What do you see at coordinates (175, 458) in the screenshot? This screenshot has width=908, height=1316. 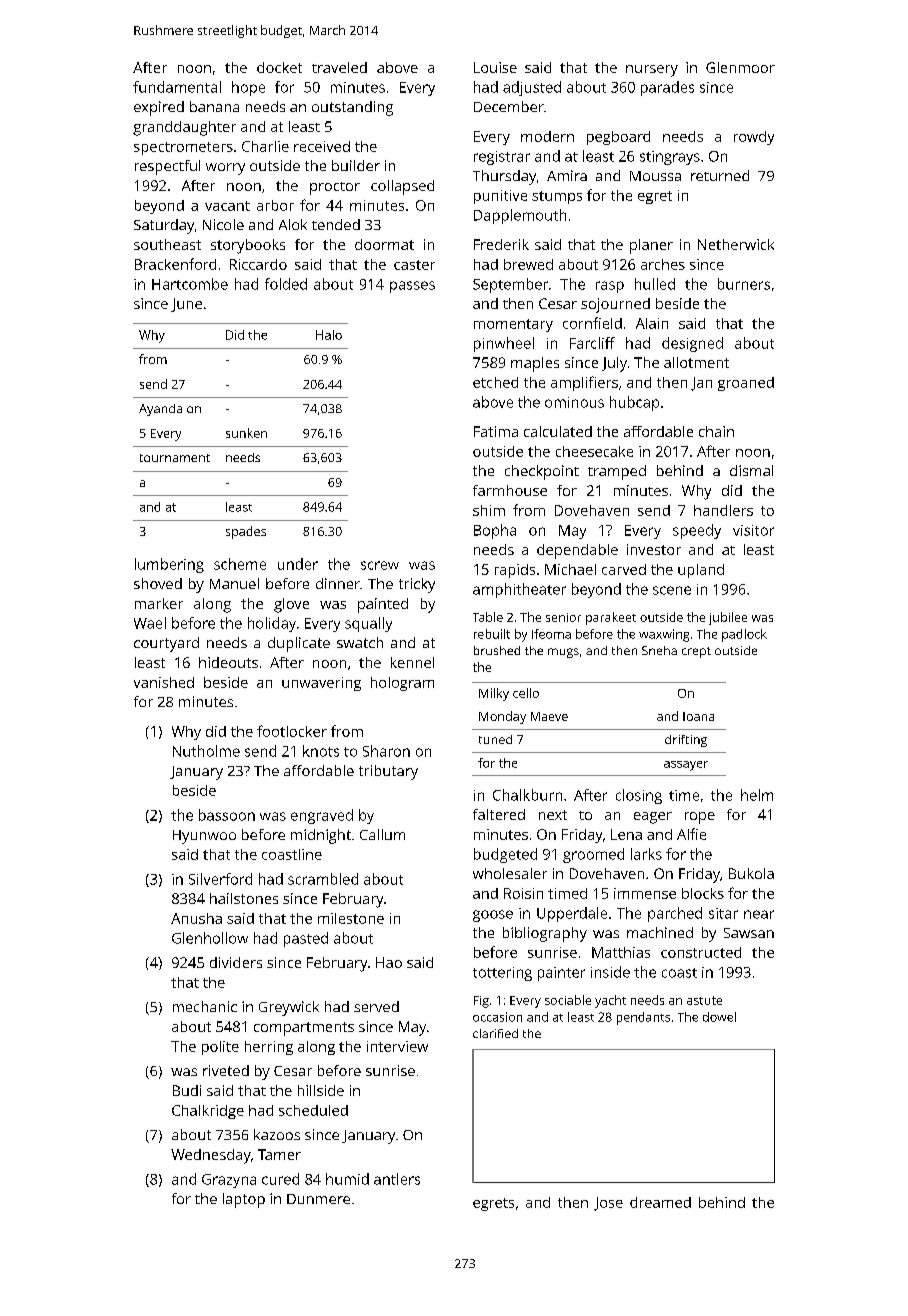 I see `tournament` at bounding box center [175, 458].
